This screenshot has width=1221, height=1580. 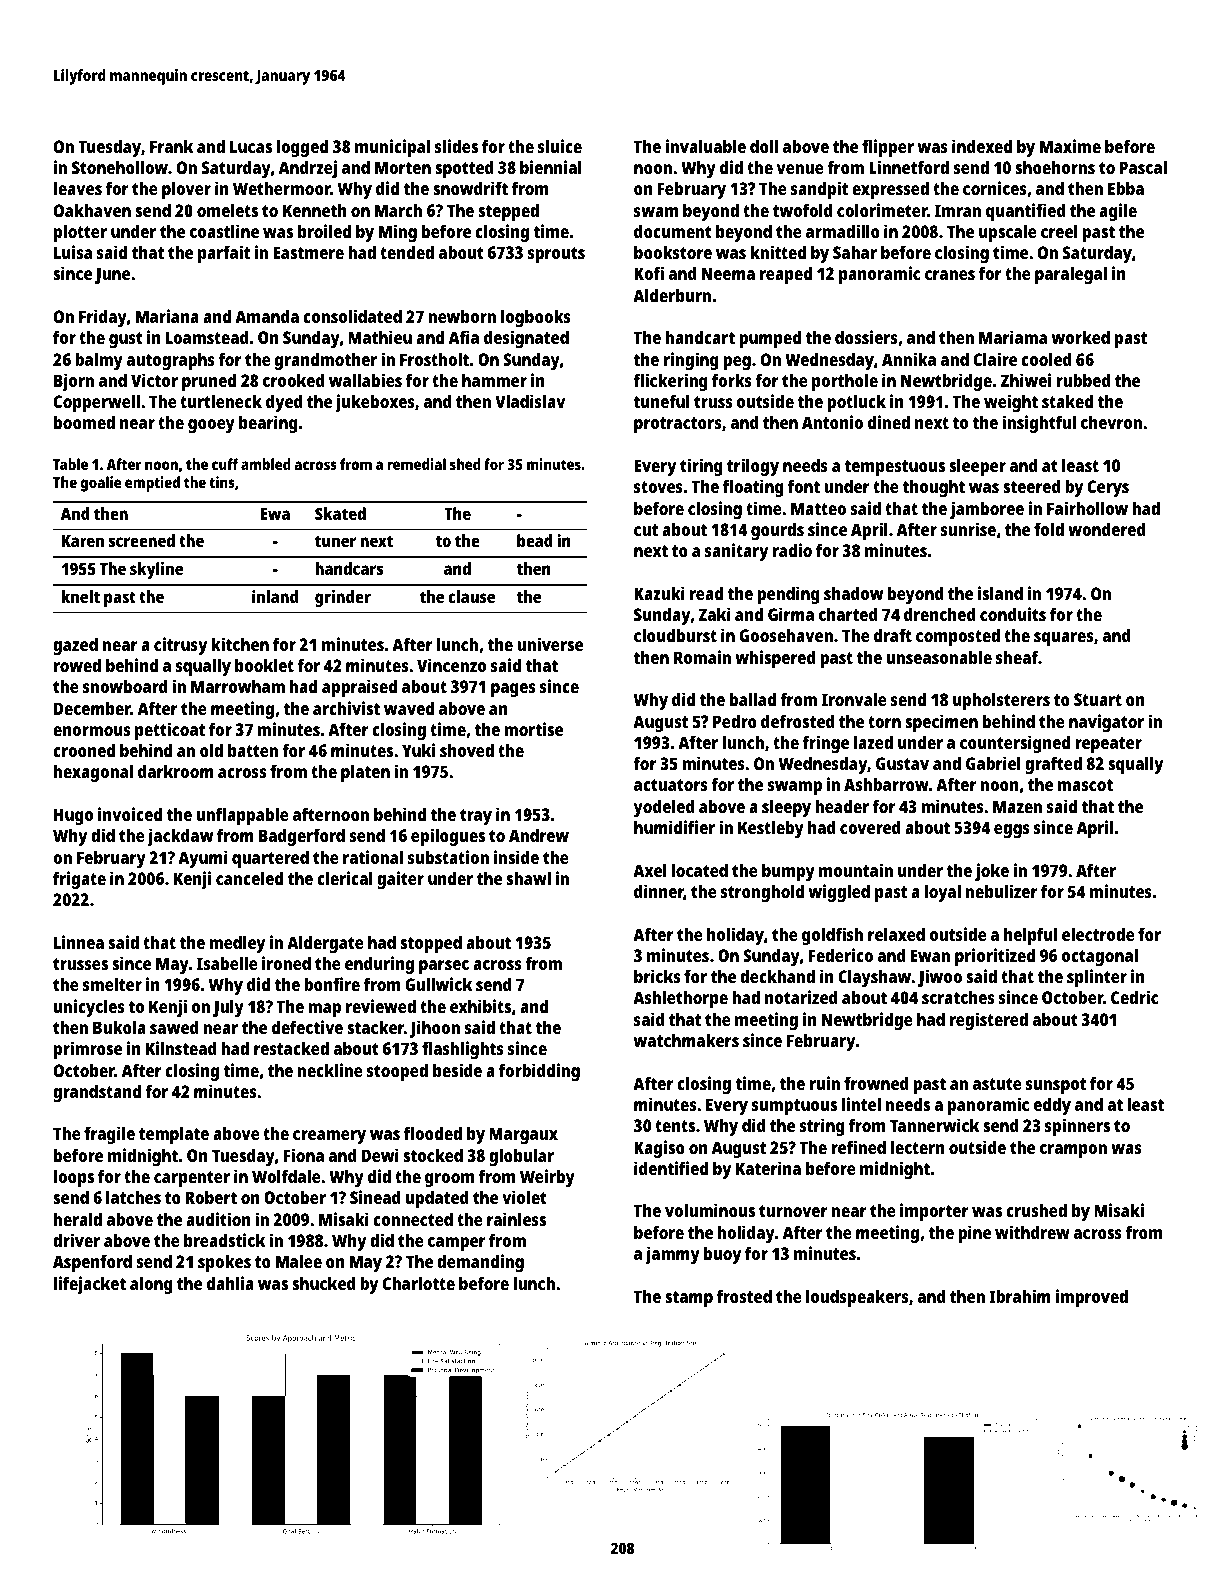 What do you see at coordinates (211, 426) in the screenshot?
I see `gooey` at bounding box center [211, 426].
